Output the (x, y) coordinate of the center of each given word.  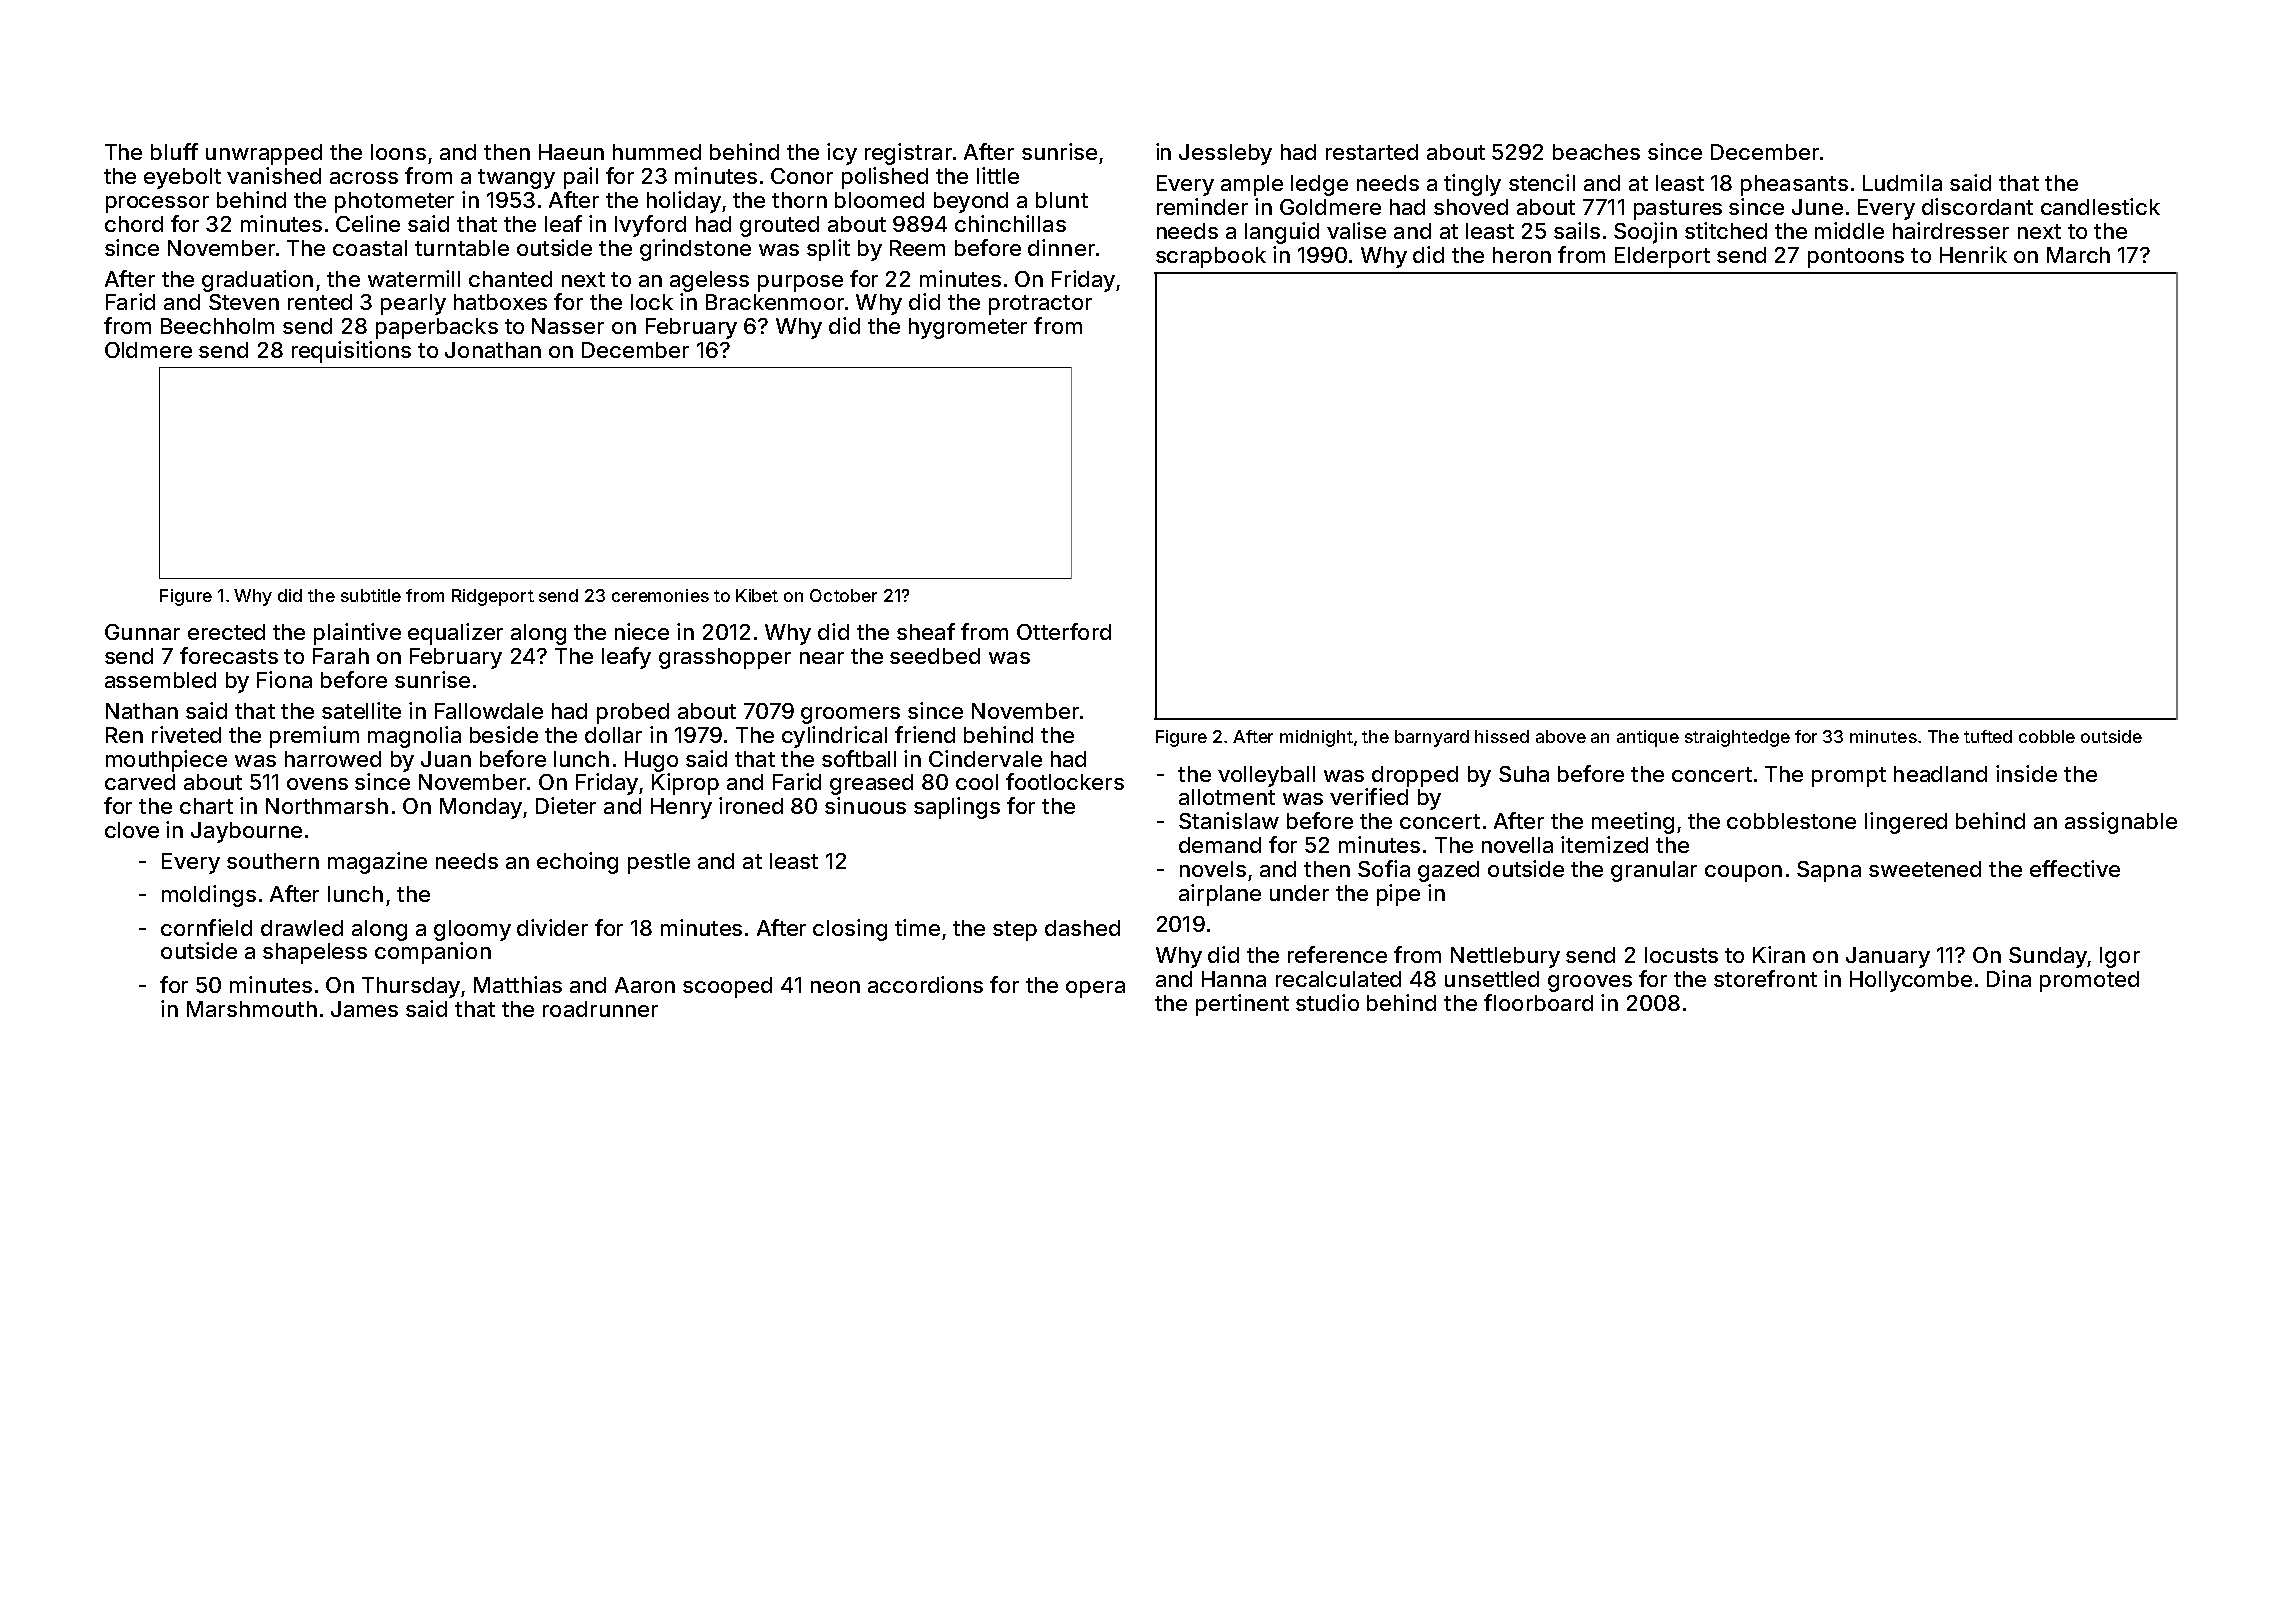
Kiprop (685, 784)
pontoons (1856, 258)
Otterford (1064, 631)
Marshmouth (252, 1009)
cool (977, 782)
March (2078, 255)
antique (1648, 738)
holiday (684, 202)
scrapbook (1211, 257)
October (843, 595)
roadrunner (600, 1009)
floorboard (1538, 1002)
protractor (1040, 305)
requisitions (351, 352)
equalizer (455, 634)
